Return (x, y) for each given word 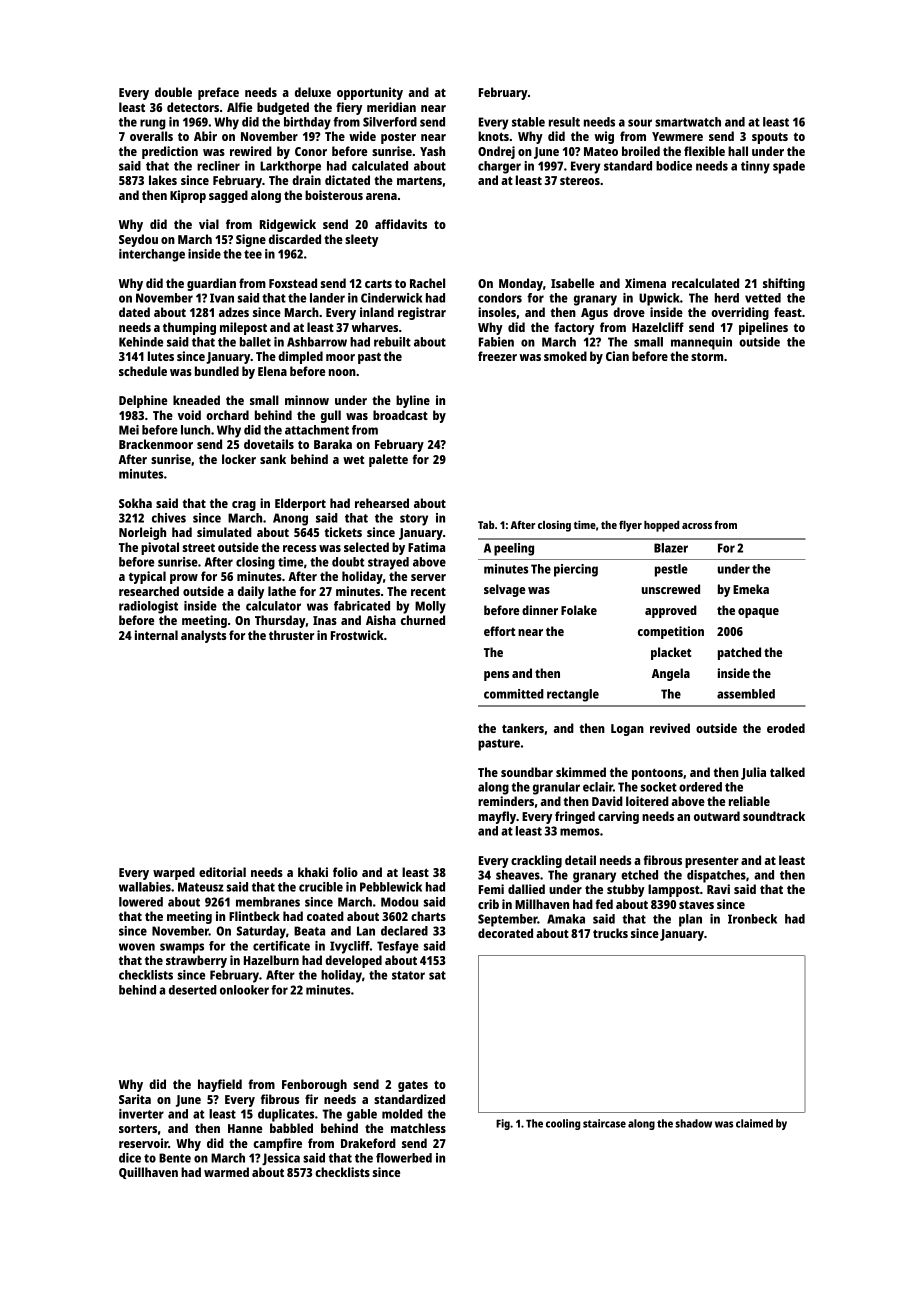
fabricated (362, 606)
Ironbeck (752, 919)
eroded (786, 728)
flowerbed (404, 1158)
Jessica (281, 1159)
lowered (141, 902)
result (564, 122)
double (173, 92)
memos (580, 832)
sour (640, 123)
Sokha (135, 503)
